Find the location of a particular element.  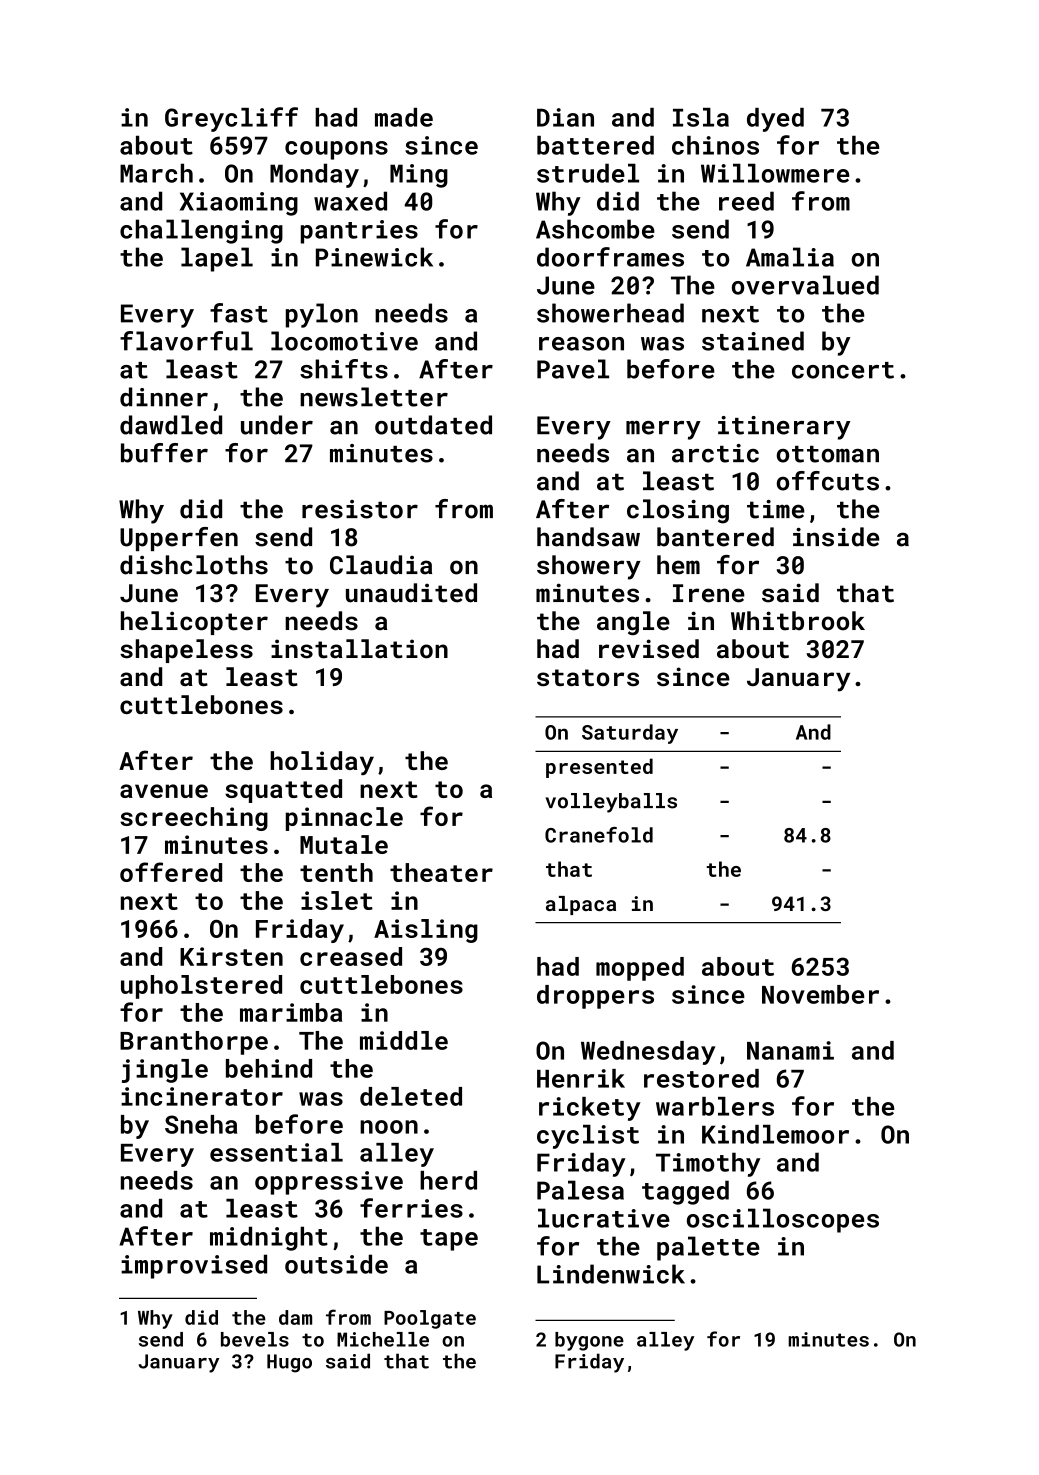

improvised is located at coordinates (194, 1266).
